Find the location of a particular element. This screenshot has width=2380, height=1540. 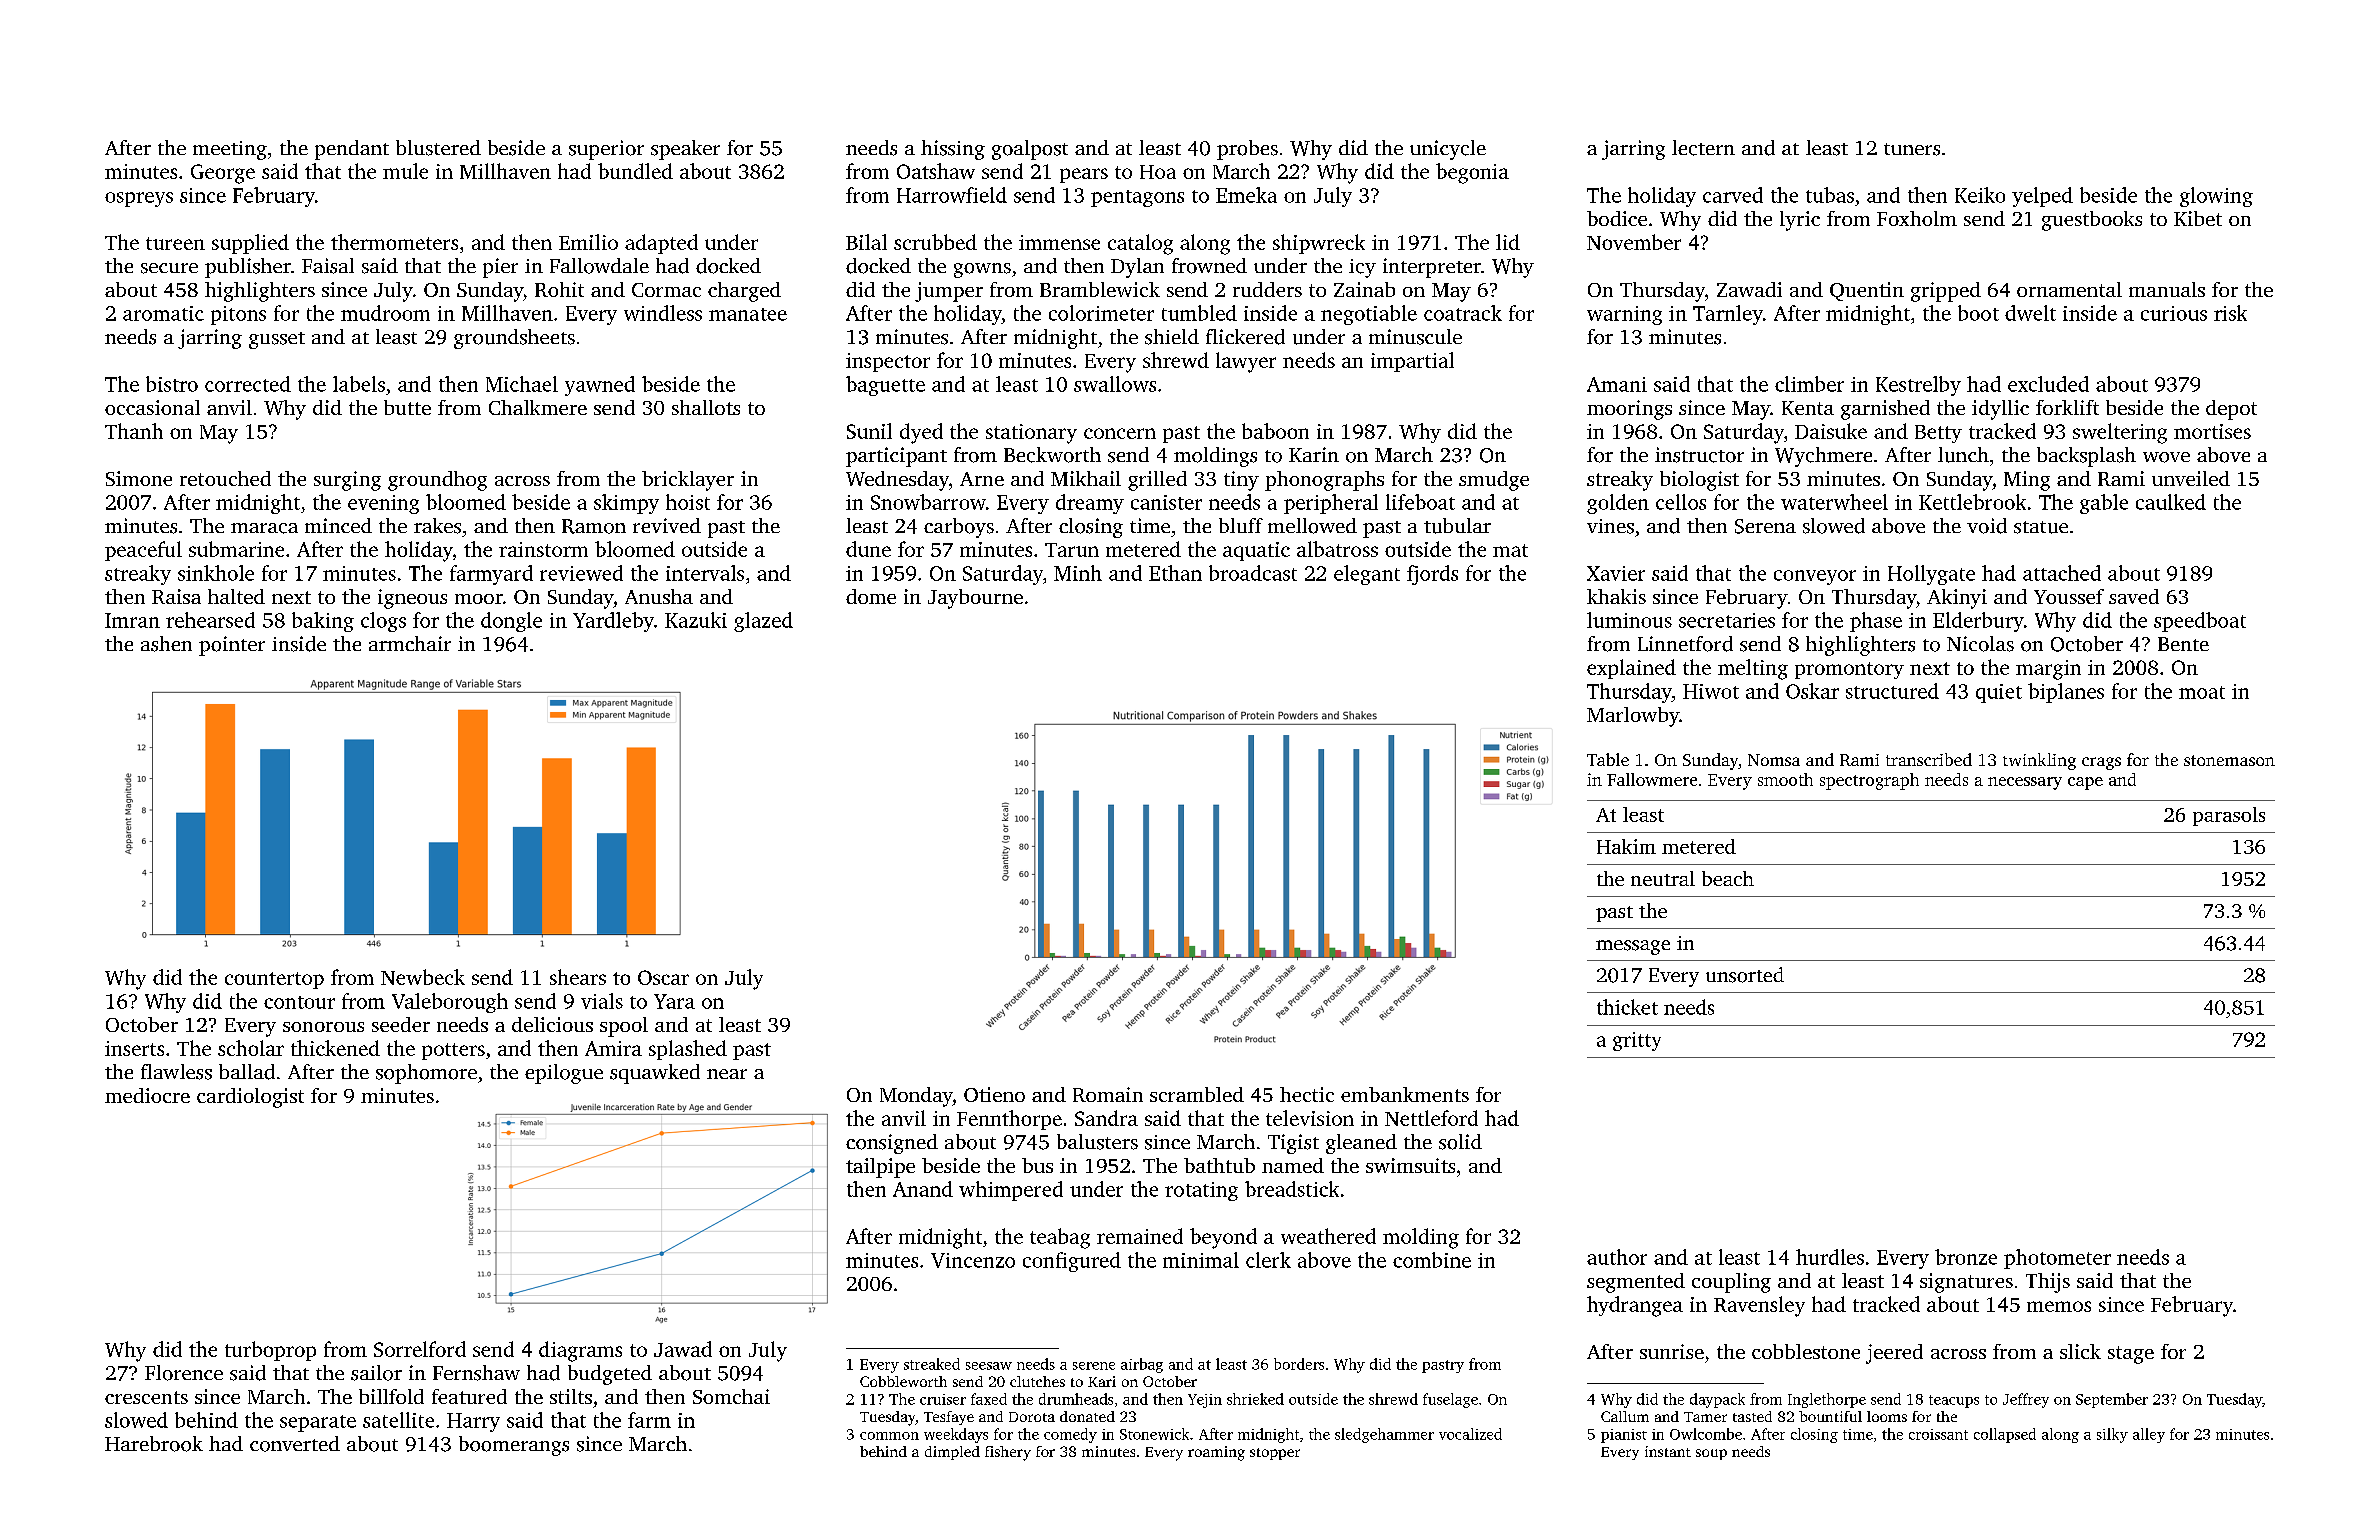

blustered is located at coordinates (438, 148).
